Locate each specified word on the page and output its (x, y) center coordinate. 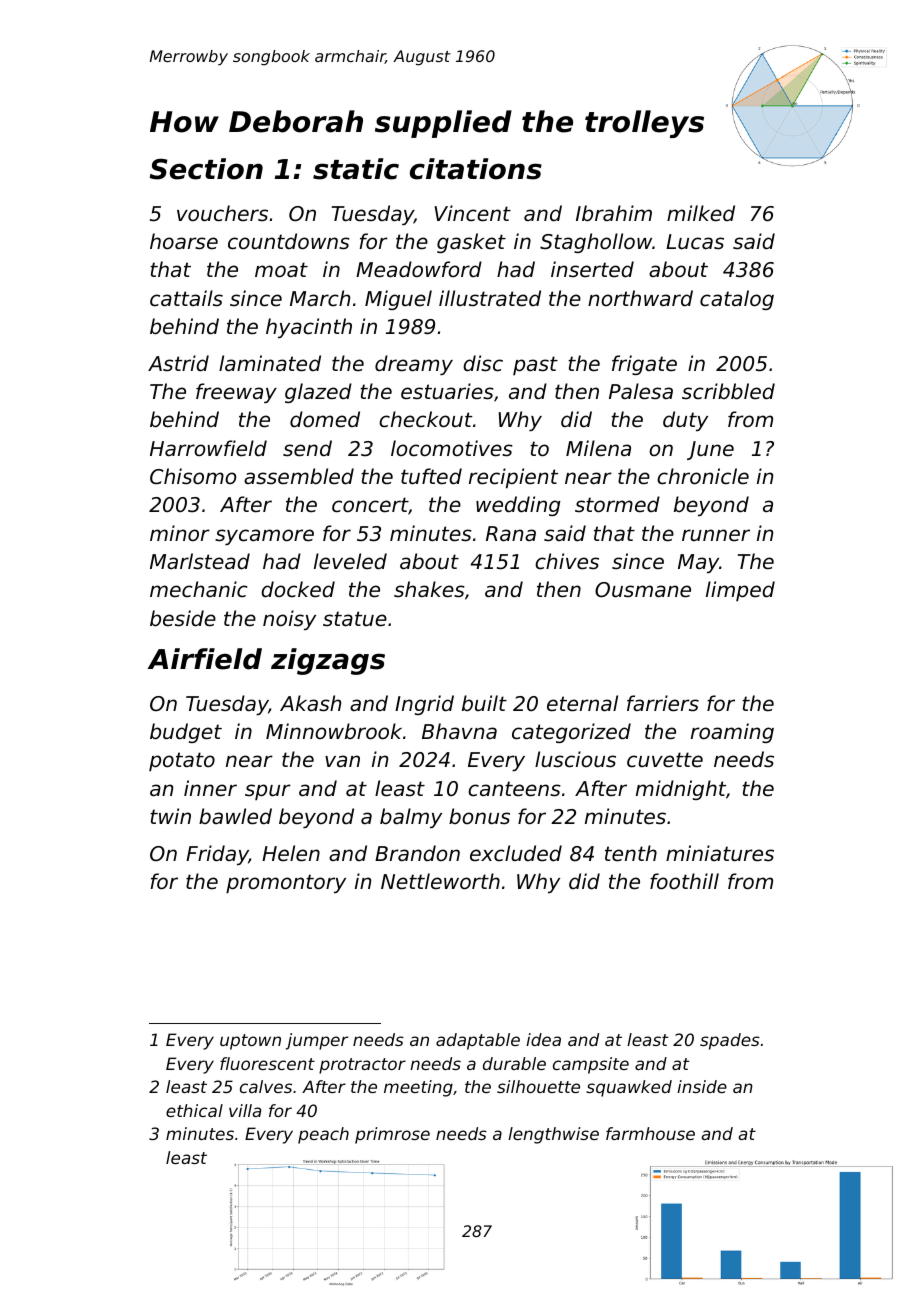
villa (245, 1110)
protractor (362, 1066)
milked (701, 213)
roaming (732, 733)
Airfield (205, 659)
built (484, 703)
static (356, 169)
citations (476, 169)
